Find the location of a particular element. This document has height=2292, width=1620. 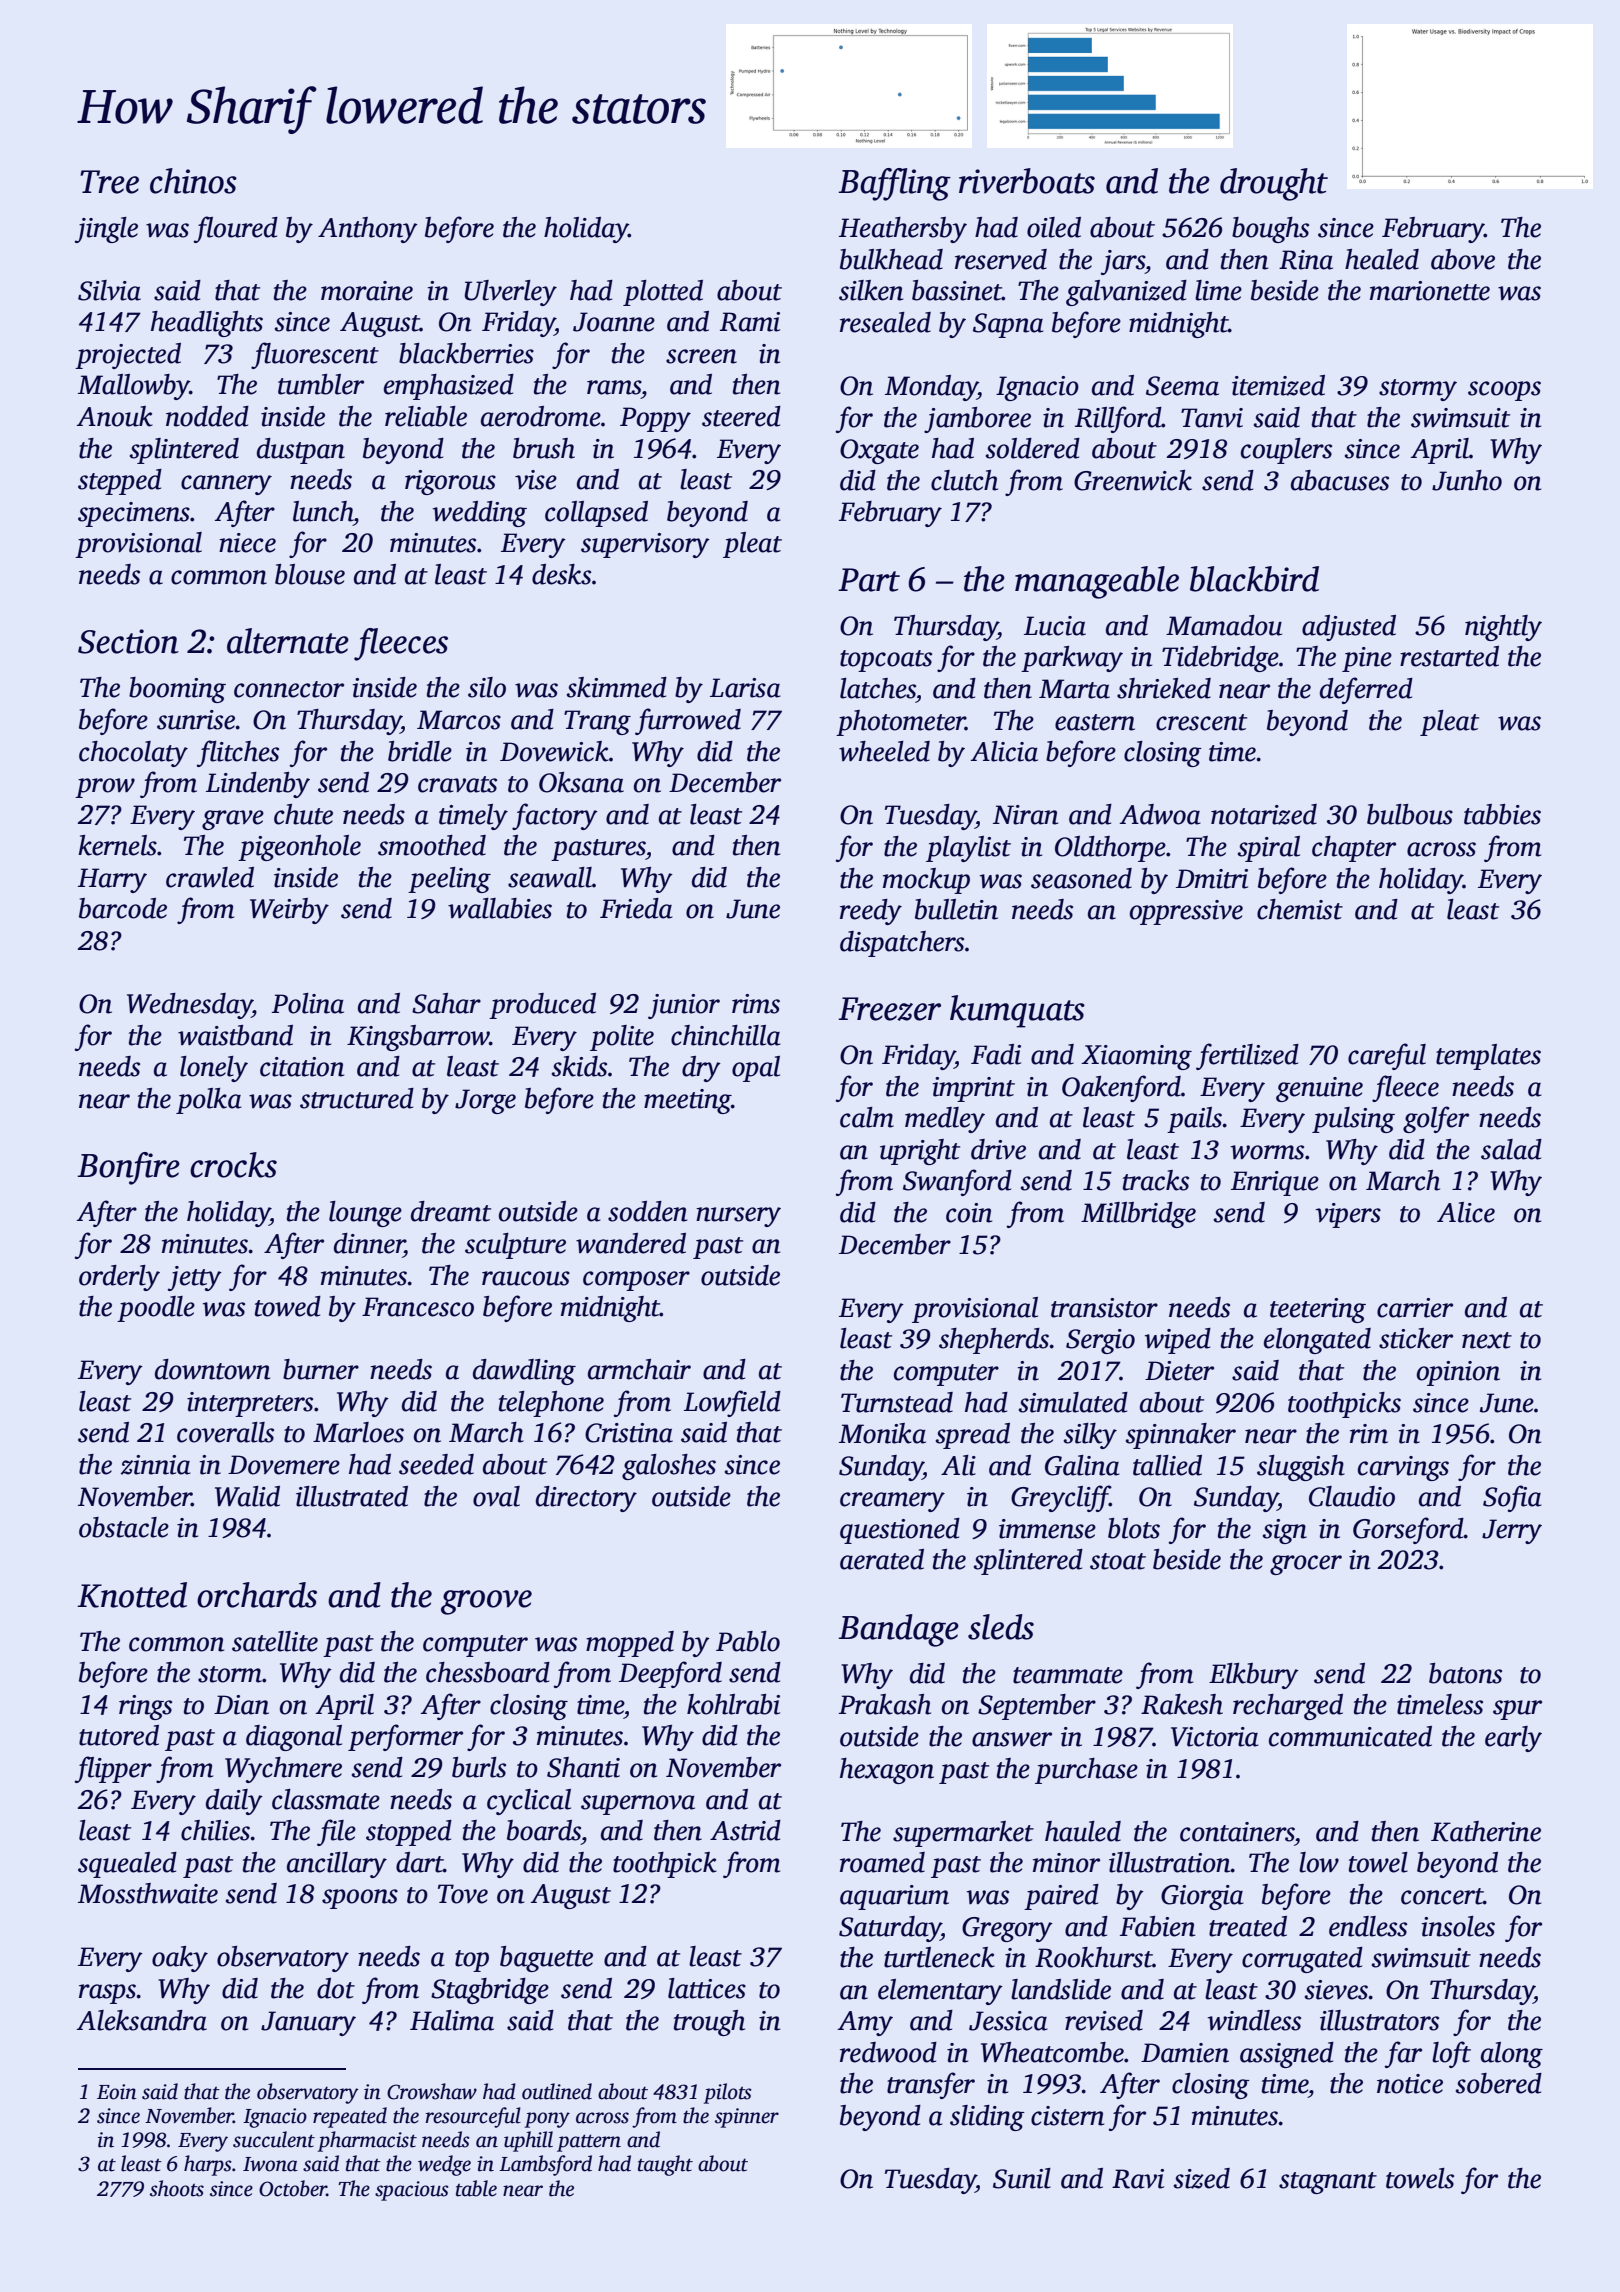

Silvia is located at coordinates (109, 290).
